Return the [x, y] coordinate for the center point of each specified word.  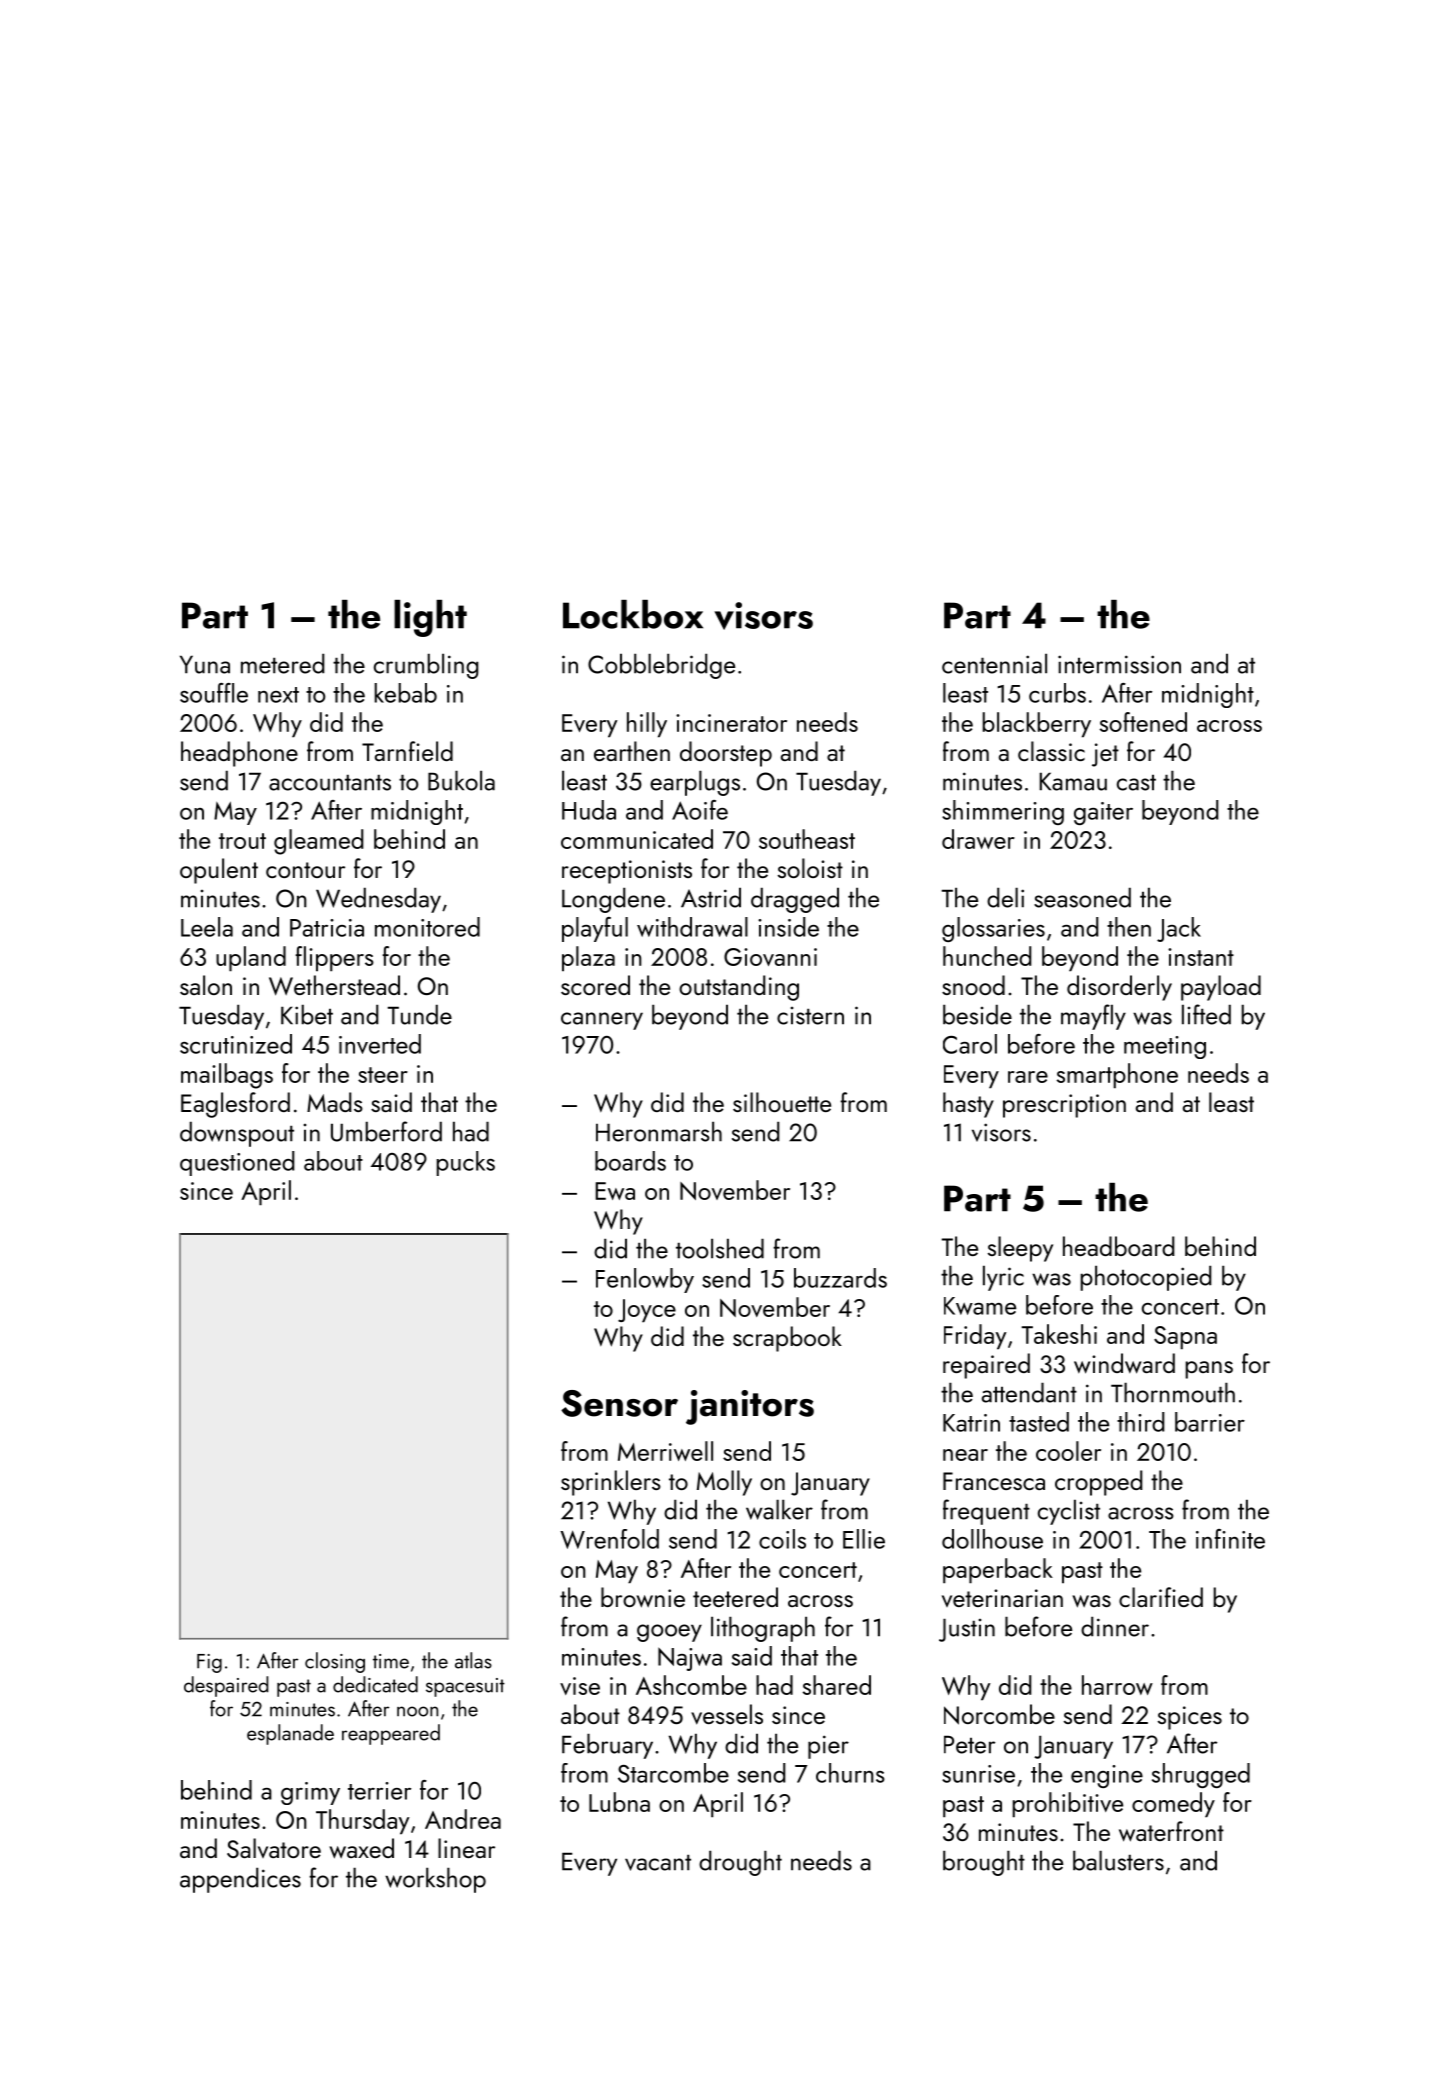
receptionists [627, 872]
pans [1209, 1370]
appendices [240, 1880]
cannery [602, 1021]
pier [828, 1747]
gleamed [319, 842]
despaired [226, 1686]
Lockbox [633, 614]
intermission [1119, 664]
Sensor [619, 1403]
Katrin [971, 1423]
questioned [237, 1163]
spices [1190, 1718]
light [430, 618]
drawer [978, 839]
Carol [970, 1044]
